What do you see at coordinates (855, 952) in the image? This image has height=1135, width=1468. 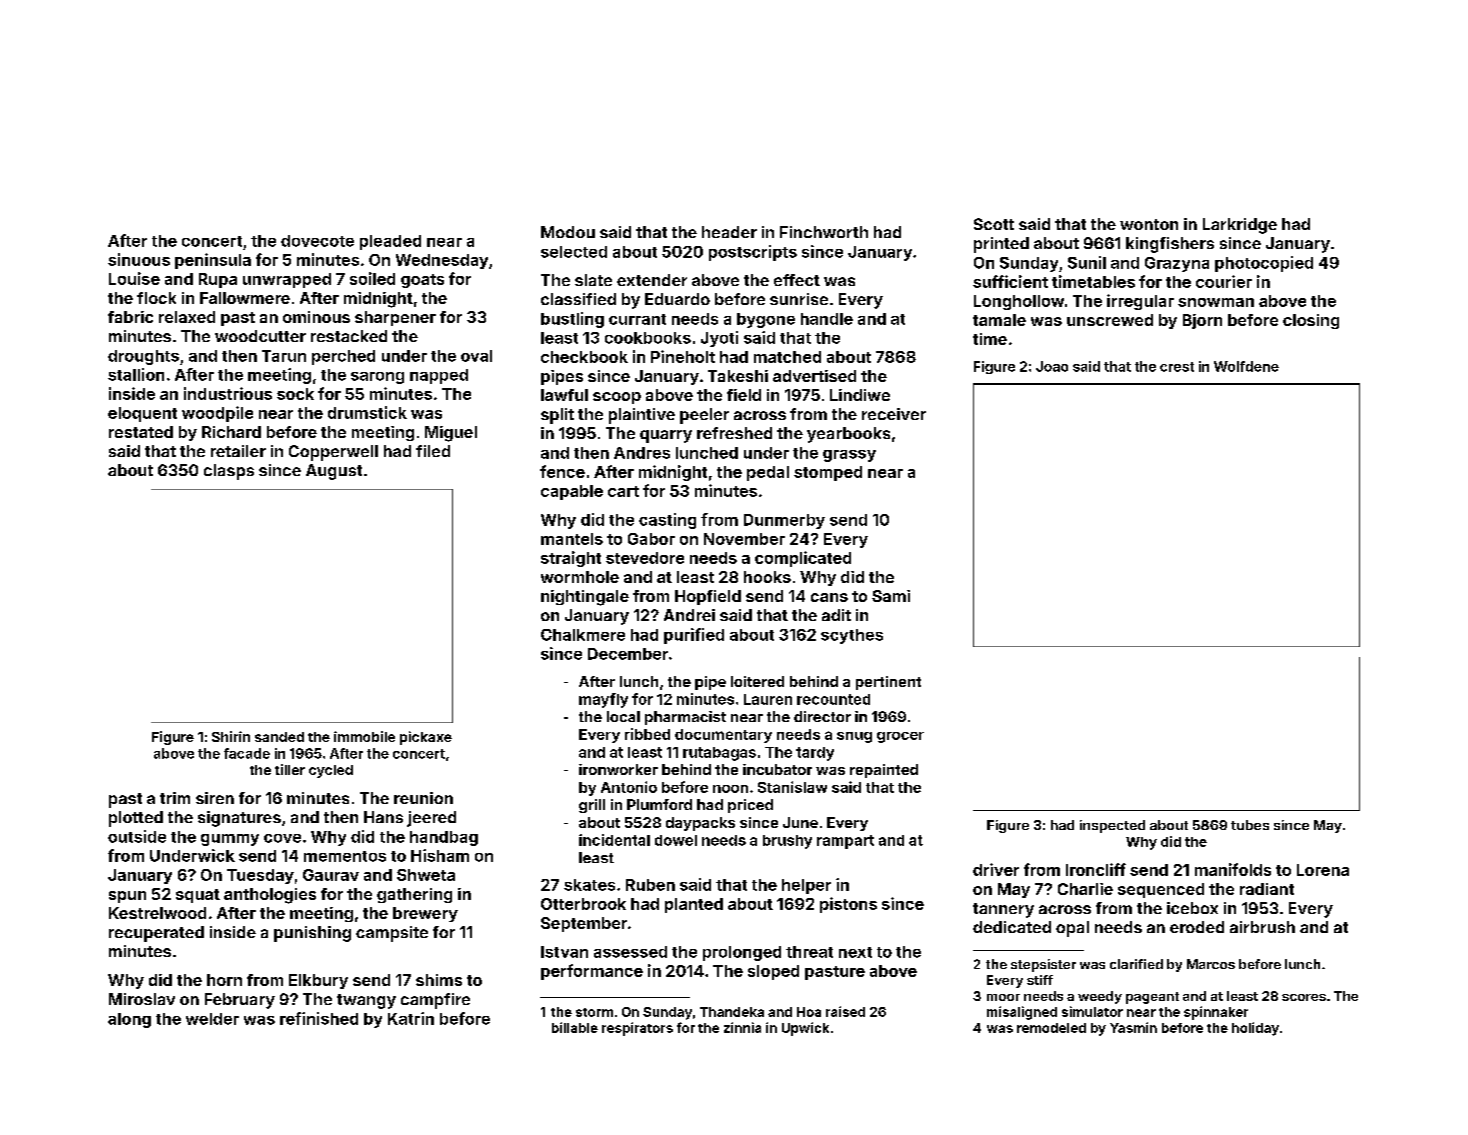 I see `next` at bounding box center [855, 952].
